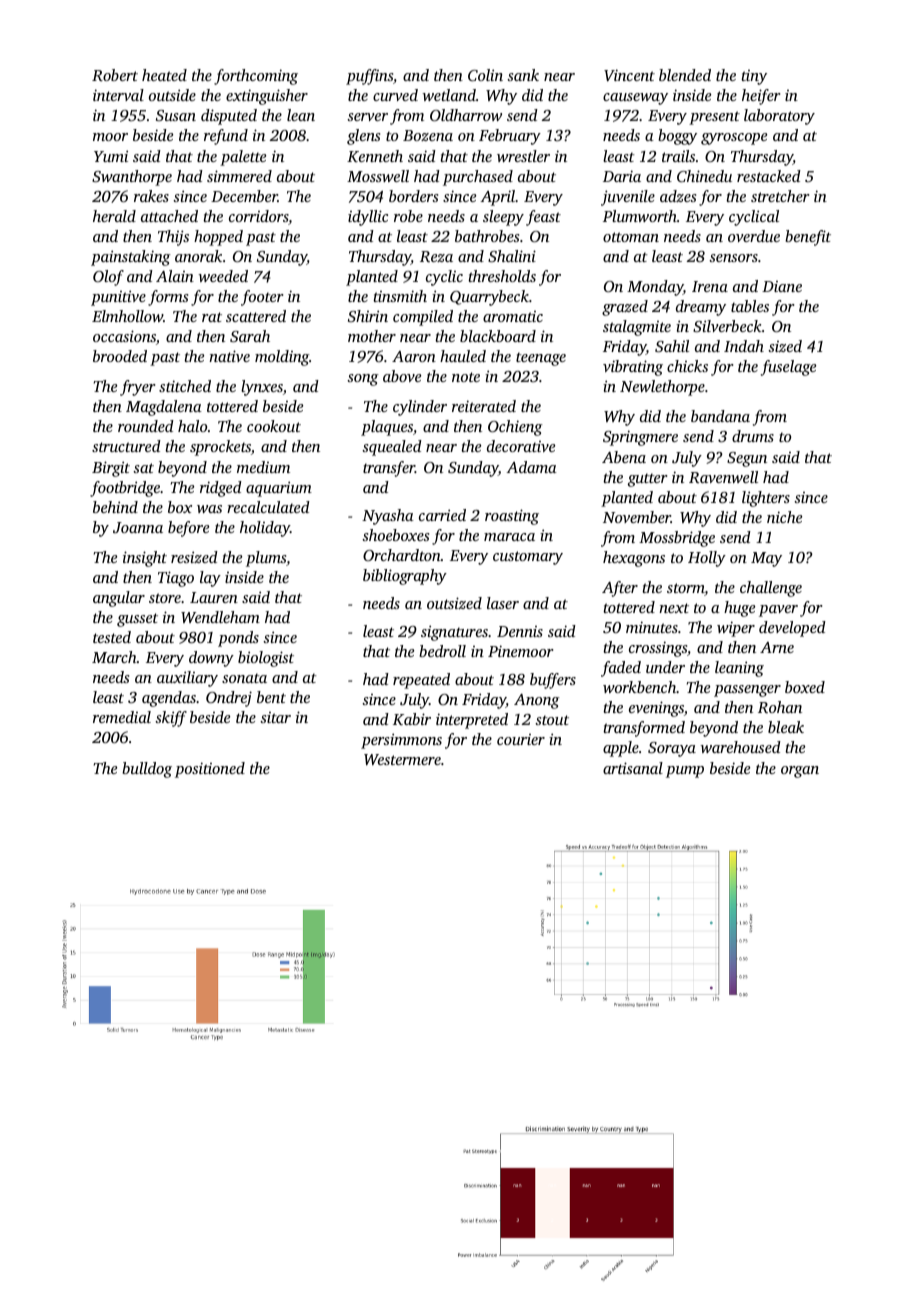  Describe the element at coordinates (210, 770) in the page. I see `positioned` at that location.
